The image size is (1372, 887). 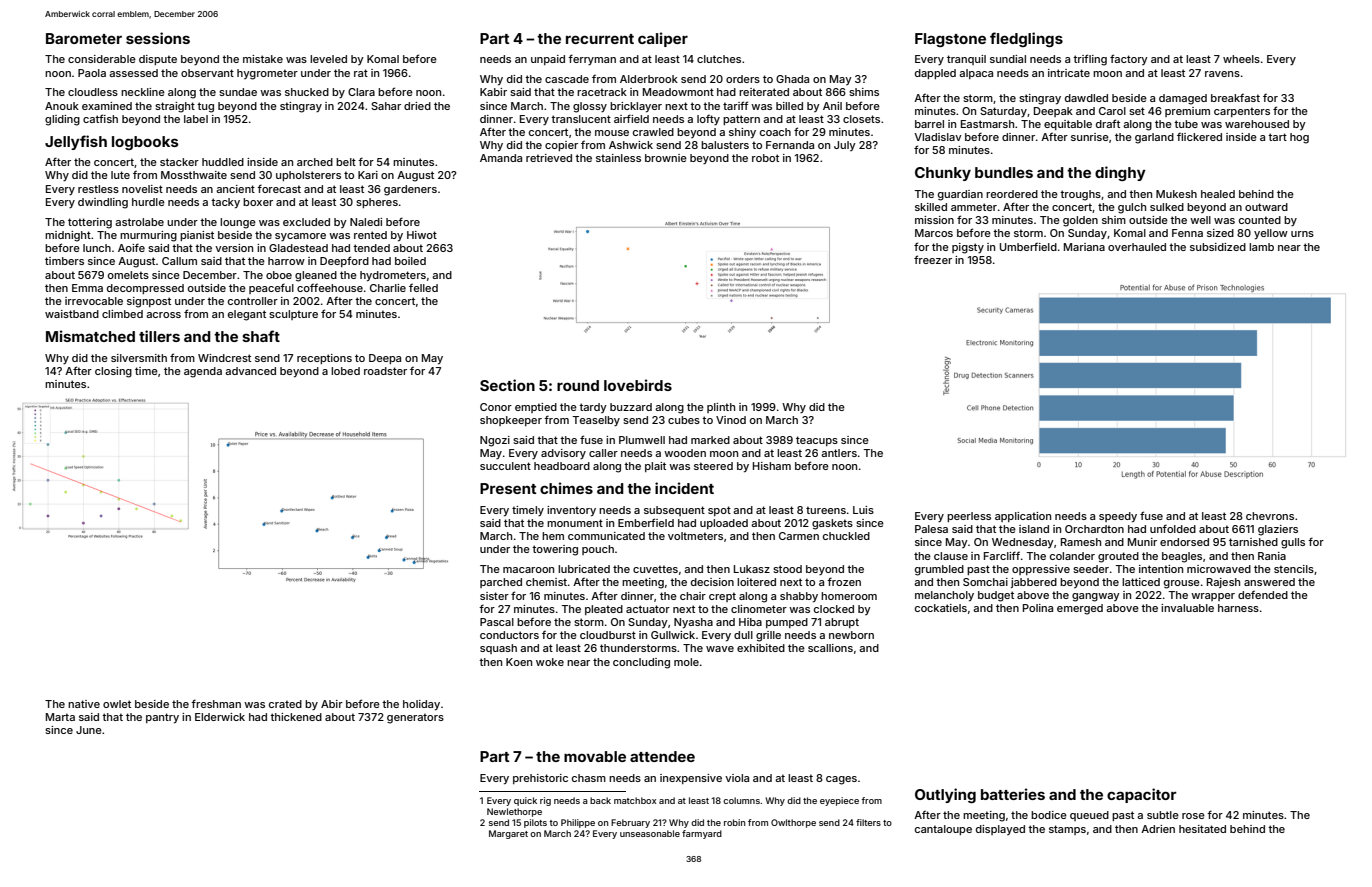 I want to click on stood, so click(x=787, y=569).
